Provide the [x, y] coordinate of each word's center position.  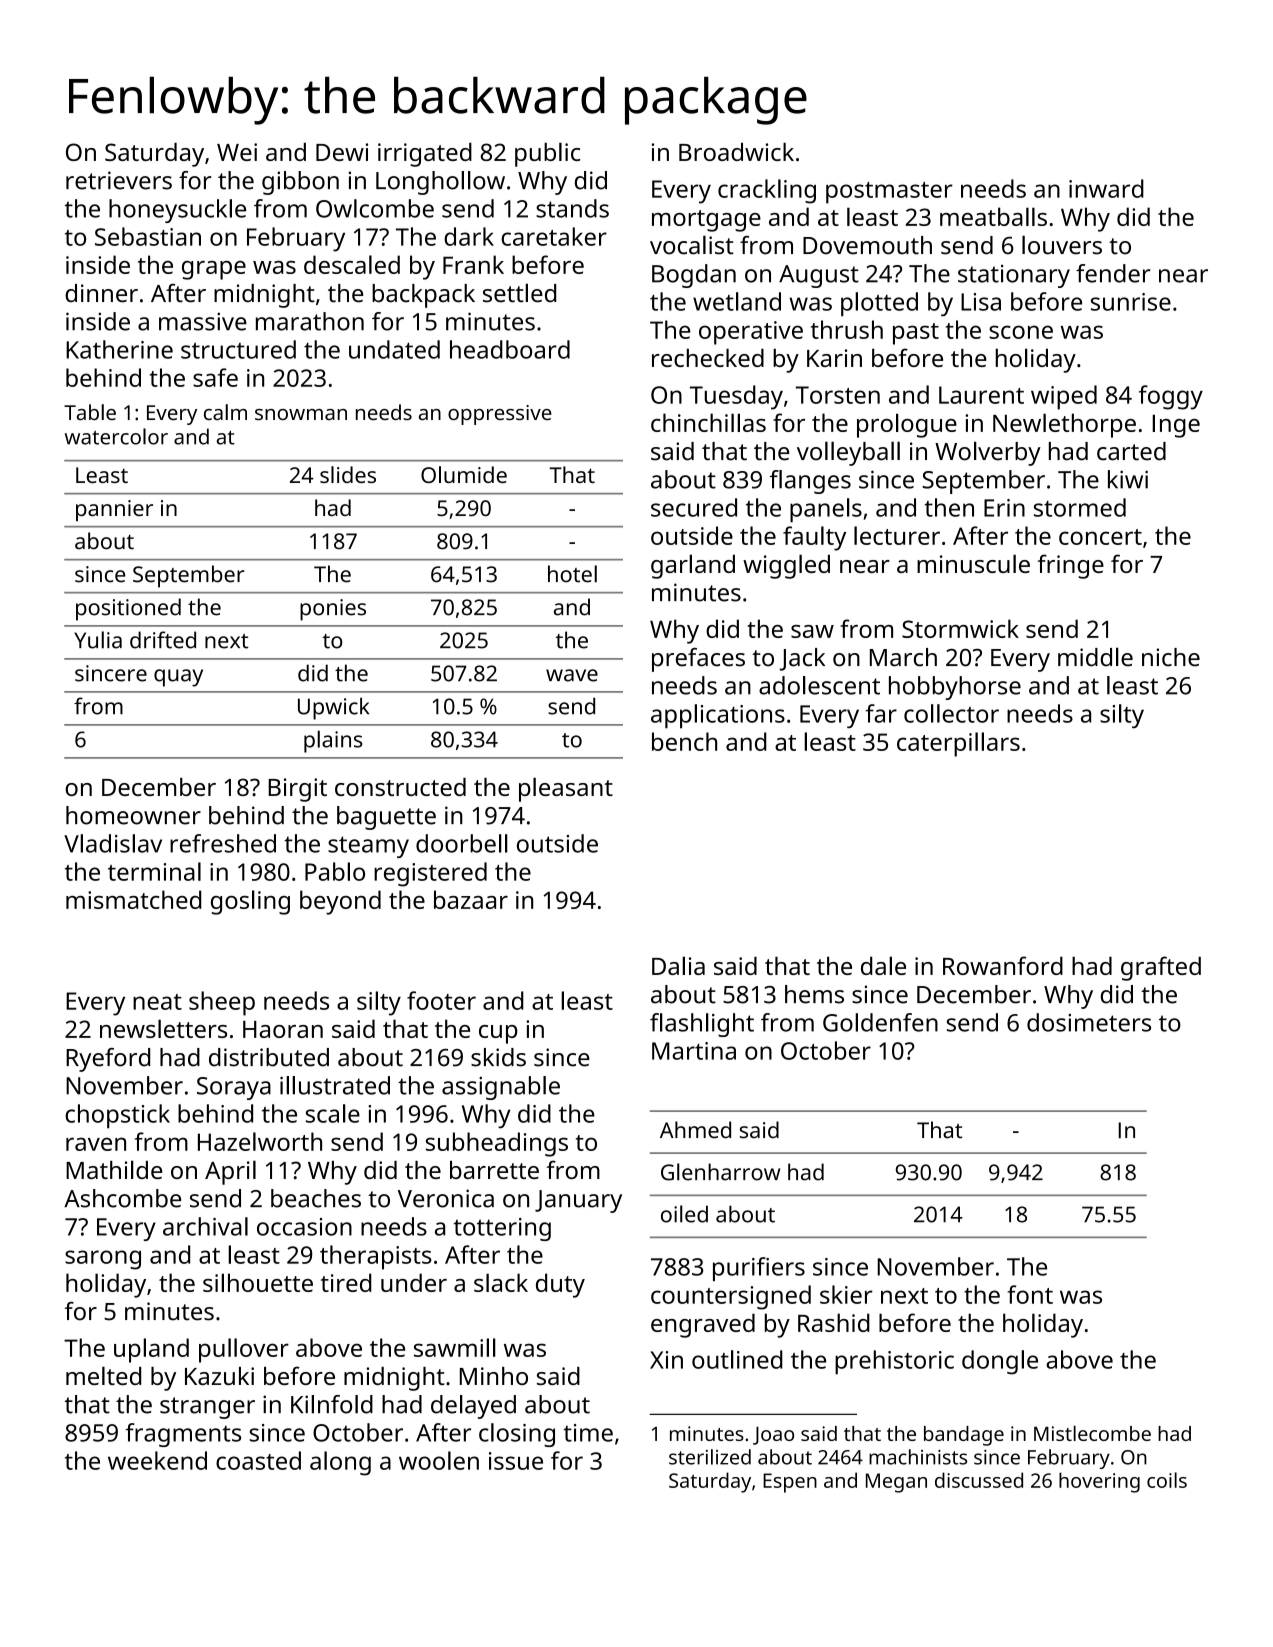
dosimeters [1089, 1022]
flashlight [702, 1025]
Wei [237, 152]
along [340, 1463]
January [578, 1201]
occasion [304, 1227]
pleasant [566, 789]
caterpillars [958, 744]
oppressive [500, 415]
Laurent [981, 395]
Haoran [283, 1029]
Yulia [98, 640]
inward [1106, 188]
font [1030, 1294]
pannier [114, 510]
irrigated [425, 155]
